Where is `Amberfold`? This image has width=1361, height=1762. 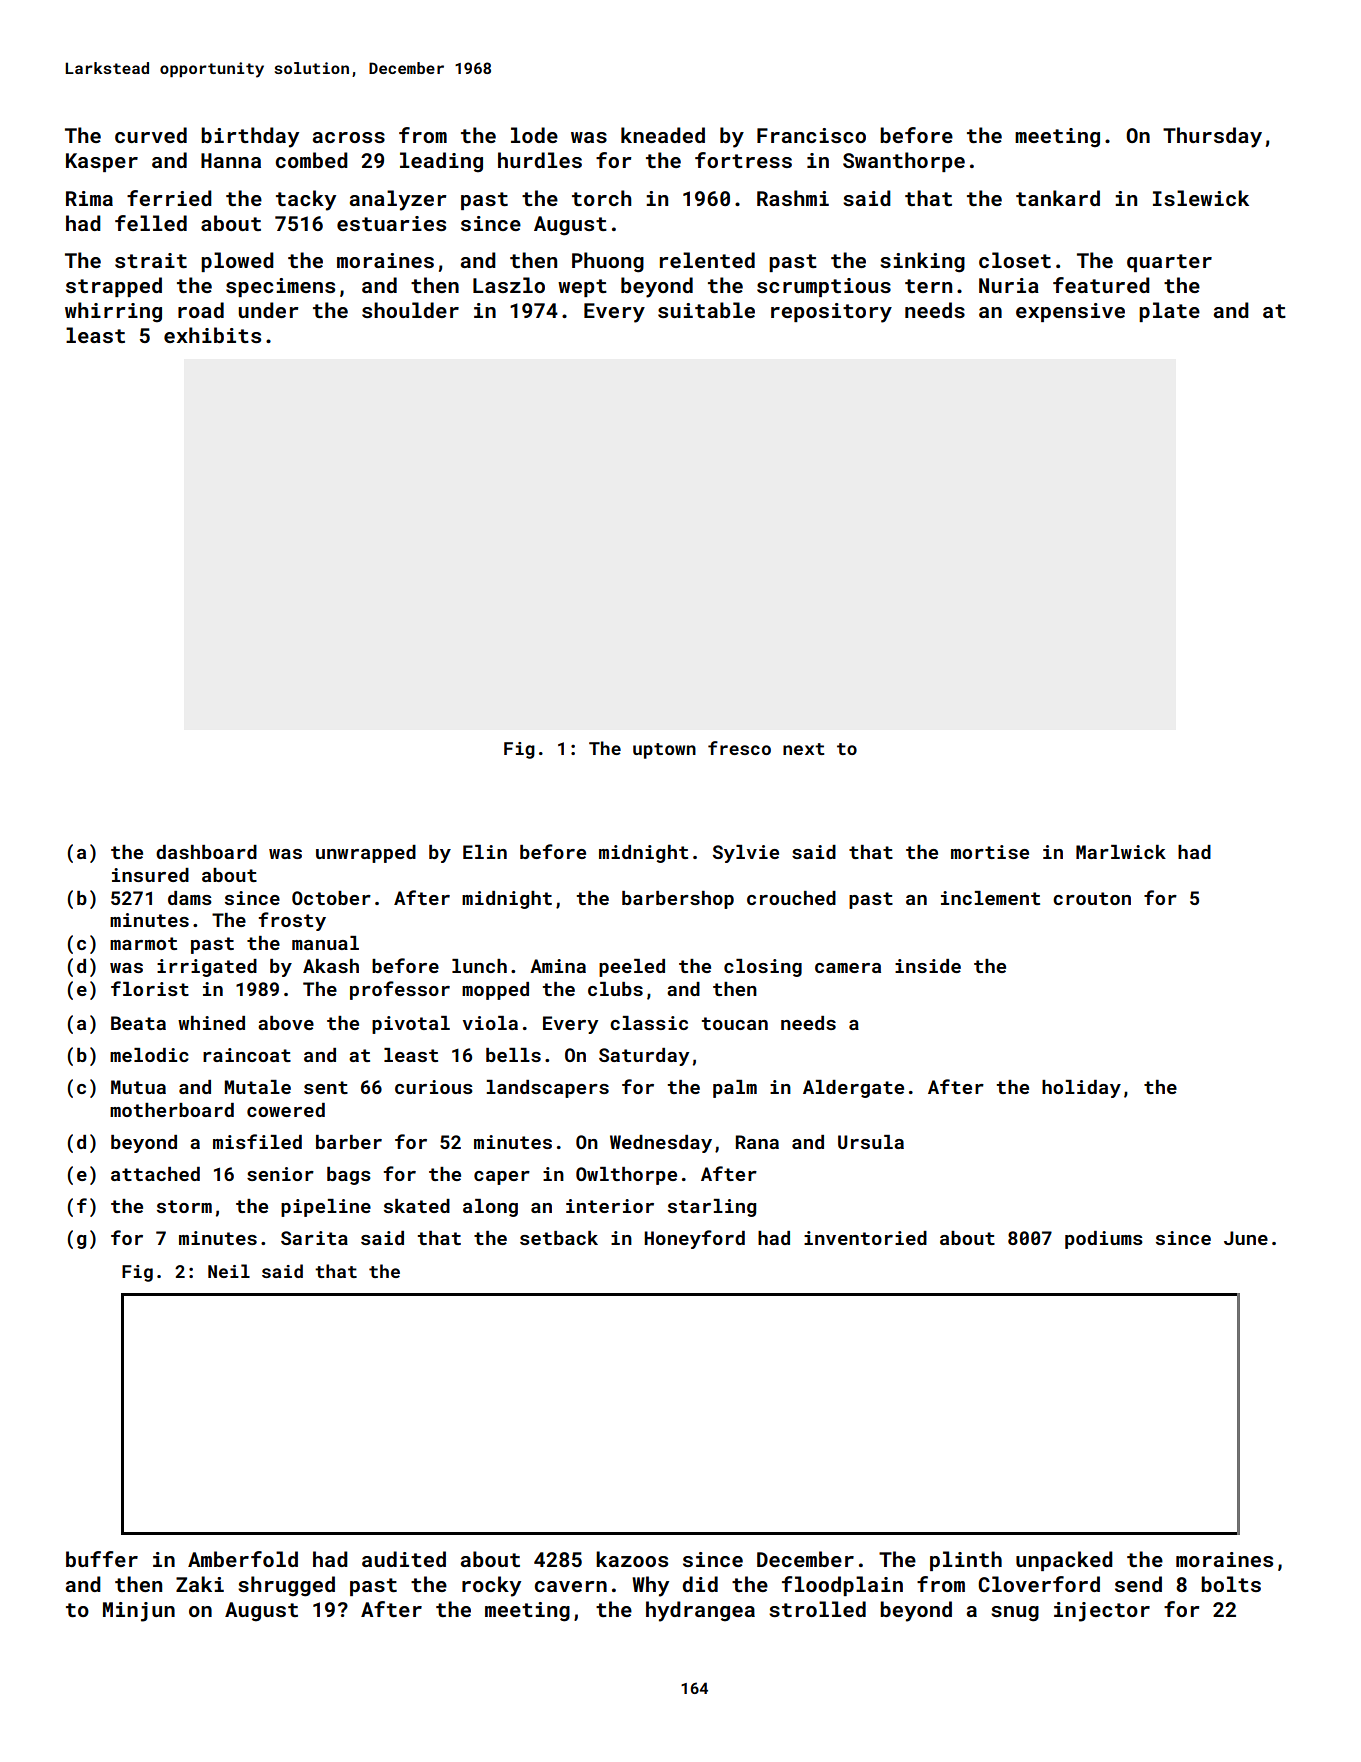 Amberfold is located at coordinates (243, 1559).
